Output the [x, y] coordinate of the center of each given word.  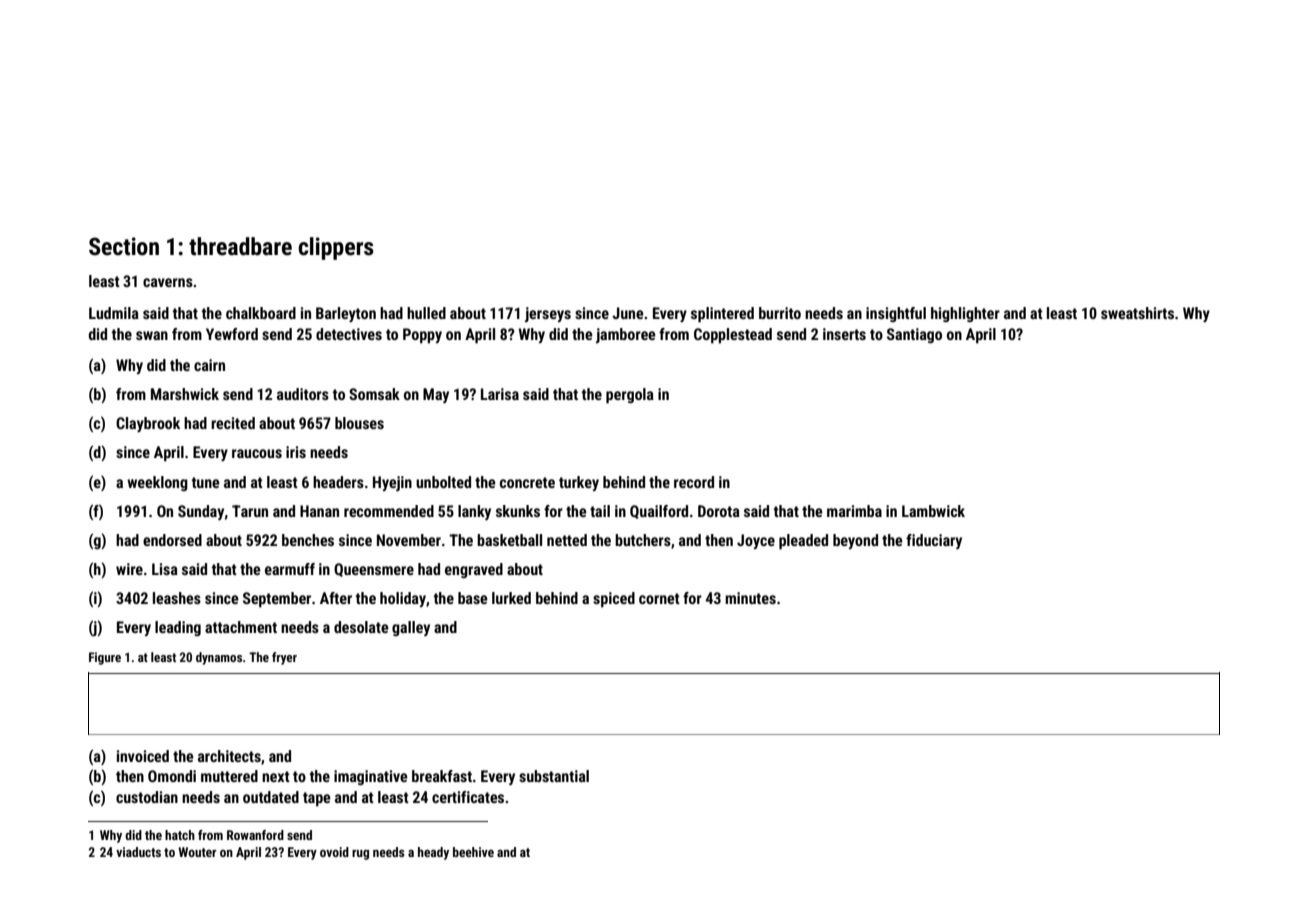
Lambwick [933, 511]
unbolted [443, 482]
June [628, 313]
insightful [896, 314]
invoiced [143, 756]
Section [124, 246]
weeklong [157, 483]
